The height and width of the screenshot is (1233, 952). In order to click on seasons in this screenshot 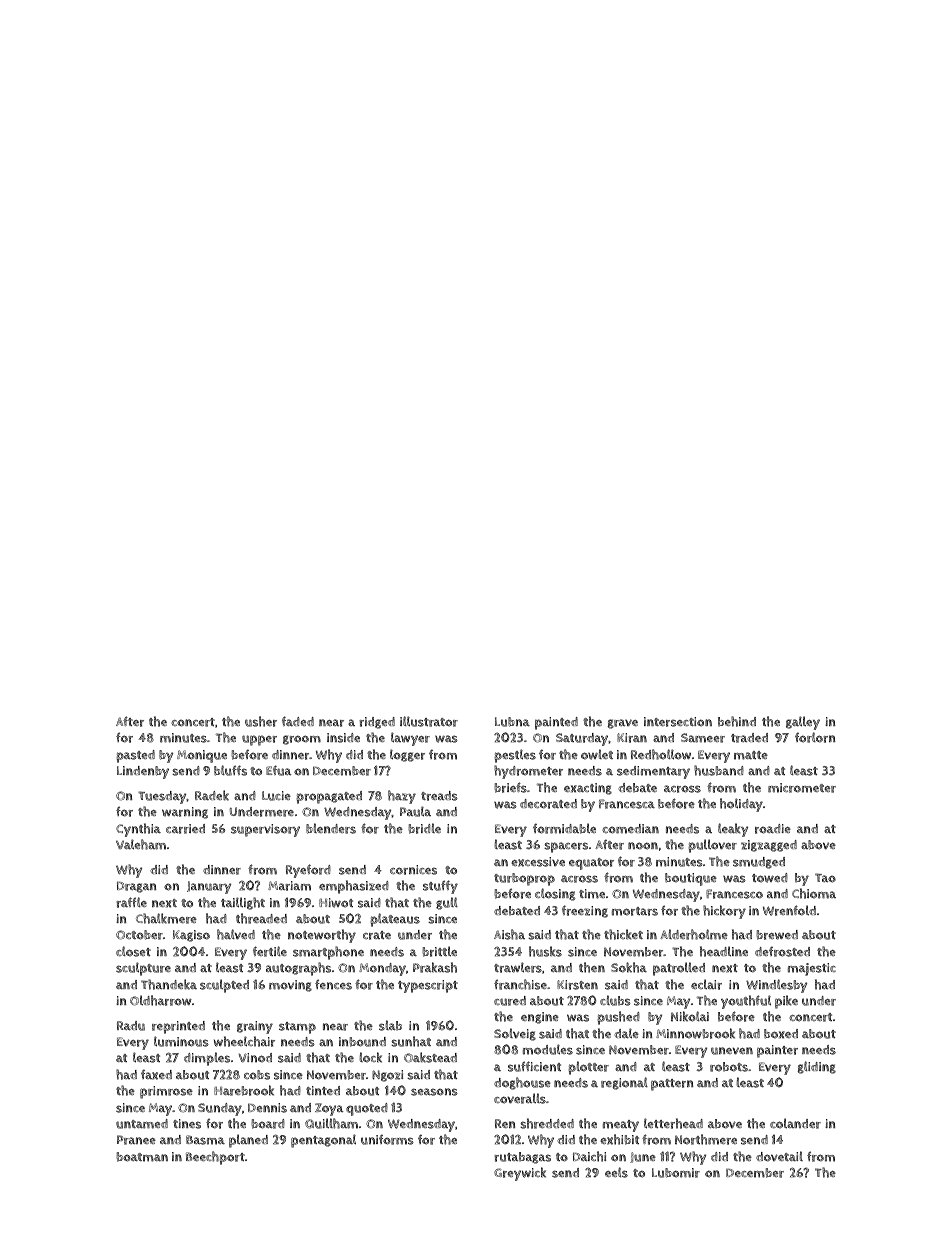, I will do `click(434, 1092)`.
